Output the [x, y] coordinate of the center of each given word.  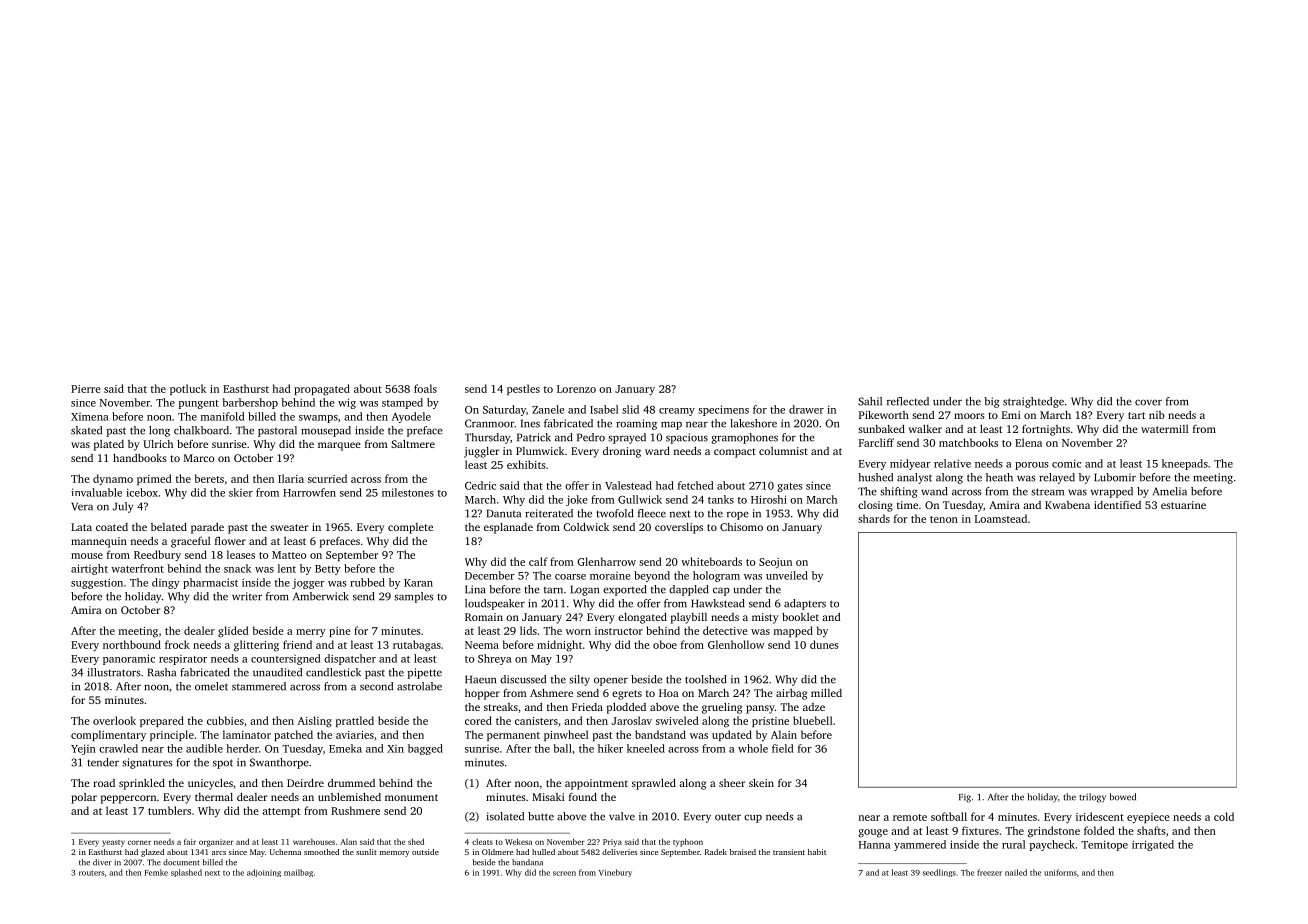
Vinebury [615, 873]
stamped [402, 403]
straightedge [1033, 402]
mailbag [298, 873]
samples [414, 597]
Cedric [480, 485]
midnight [559, 646]
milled [826, 693]
